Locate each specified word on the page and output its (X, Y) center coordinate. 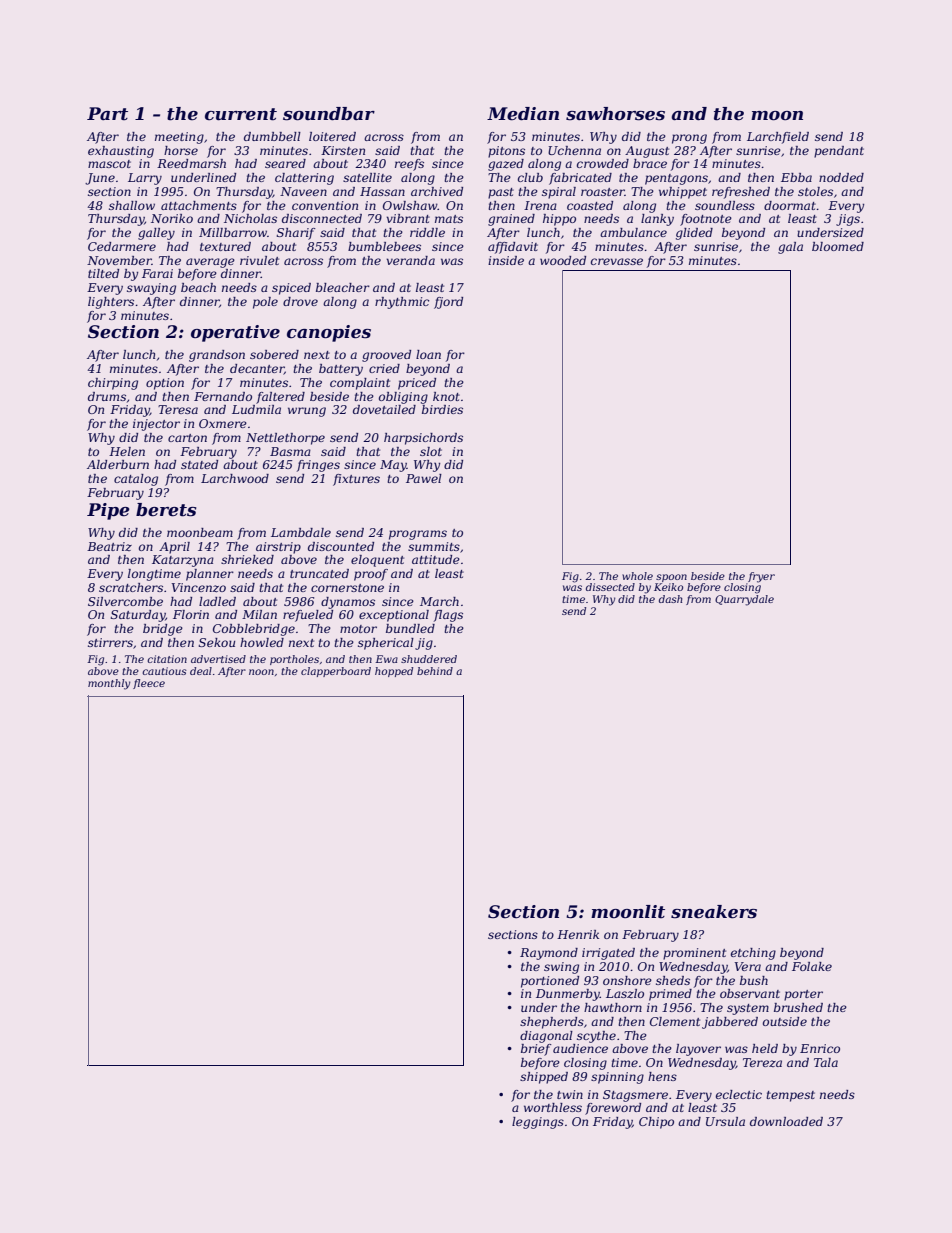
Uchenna (574, 150)
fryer (761, 577)
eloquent (377, 561)
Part (107, 114)
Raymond (549, 954)
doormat (790, 205)
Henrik (578, 934)
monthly (109, 684)
